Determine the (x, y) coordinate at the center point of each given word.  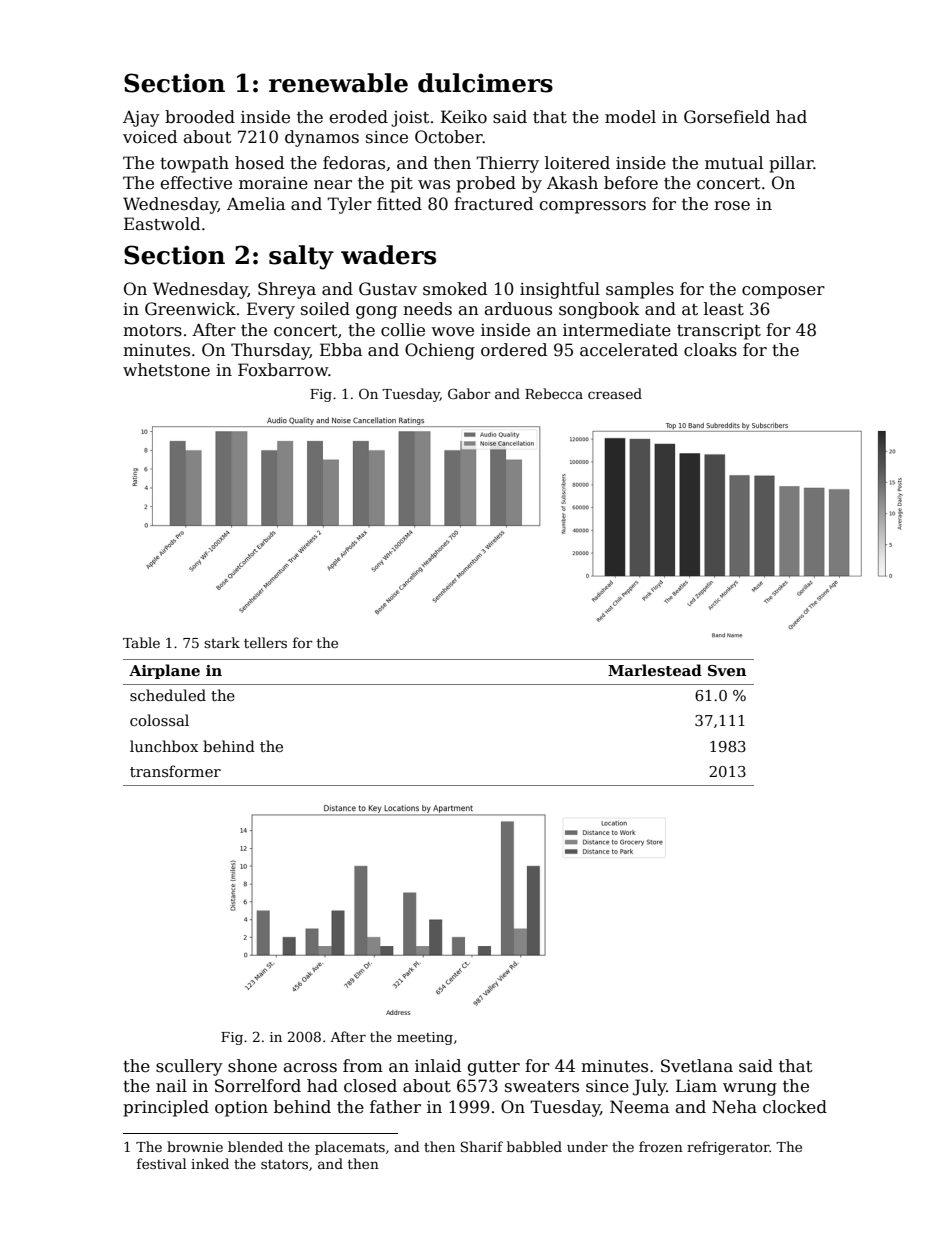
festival (161, 1163)
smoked (455, 289)
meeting (425, 1038)
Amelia (256, 204)
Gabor (469, 393)
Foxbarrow (283, 370)
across (310, 1068)
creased (615, 393)
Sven (727, 670)
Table (141, 642)
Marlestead (655, 670)
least (724, 309)
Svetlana (697, 1066)
